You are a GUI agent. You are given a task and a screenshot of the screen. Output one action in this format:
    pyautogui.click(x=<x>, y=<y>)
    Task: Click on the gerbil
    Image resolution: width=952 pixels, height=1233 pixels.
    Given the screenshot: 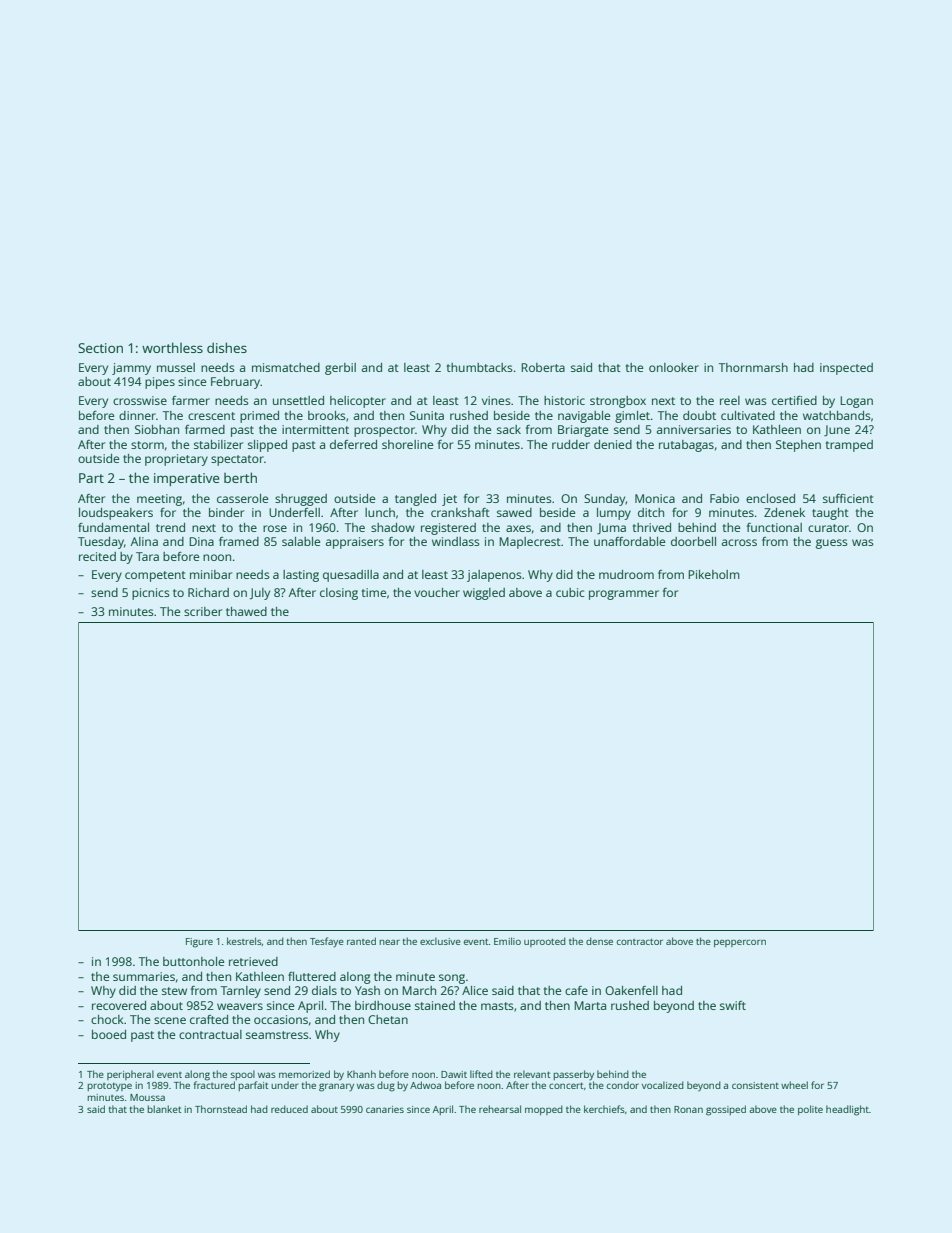 What is the action you would take?
    pyautogui.click(x=340, y=369)
